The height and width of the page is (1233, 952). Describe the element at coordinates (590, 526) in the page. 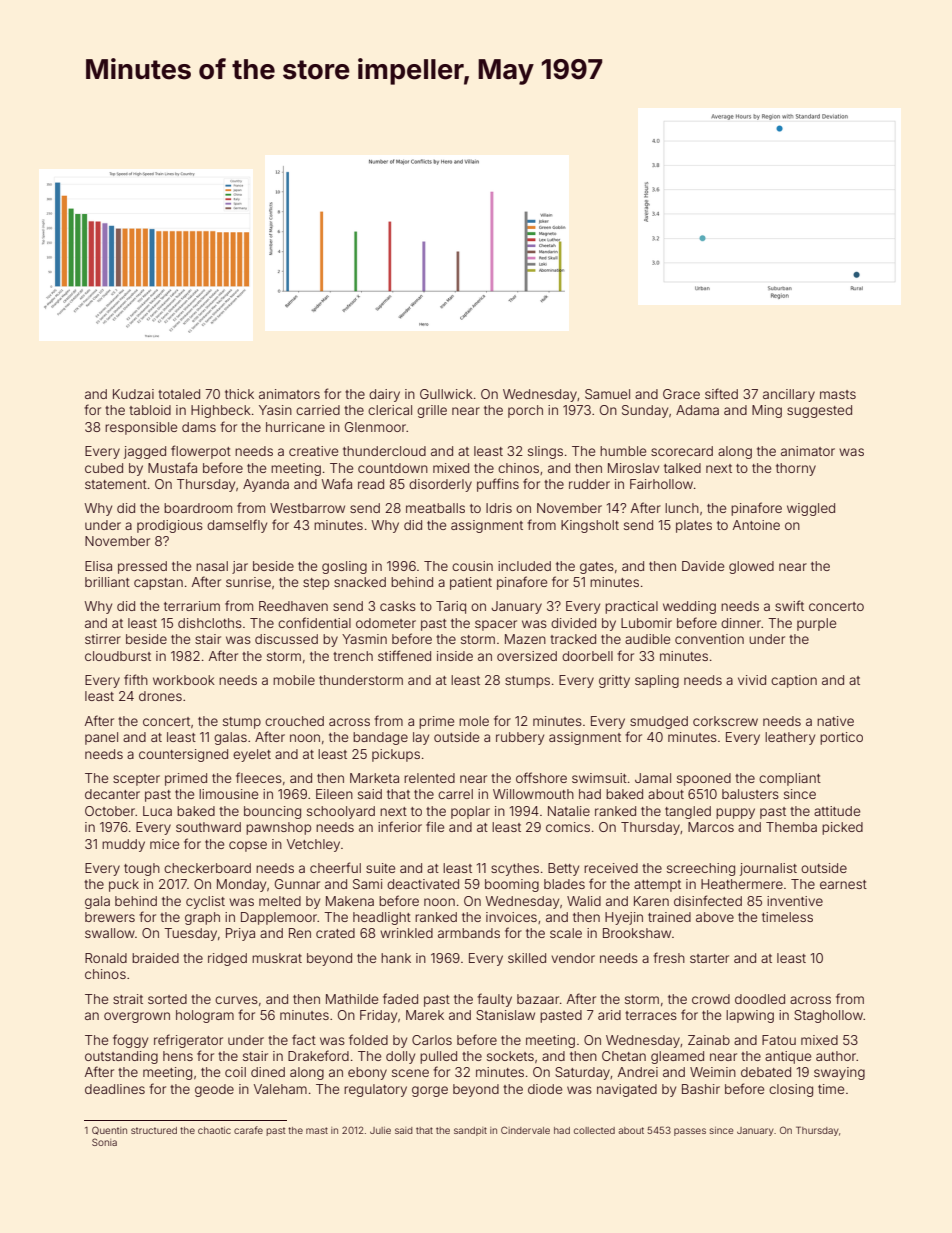

I see `Kingsholt` at that location.
